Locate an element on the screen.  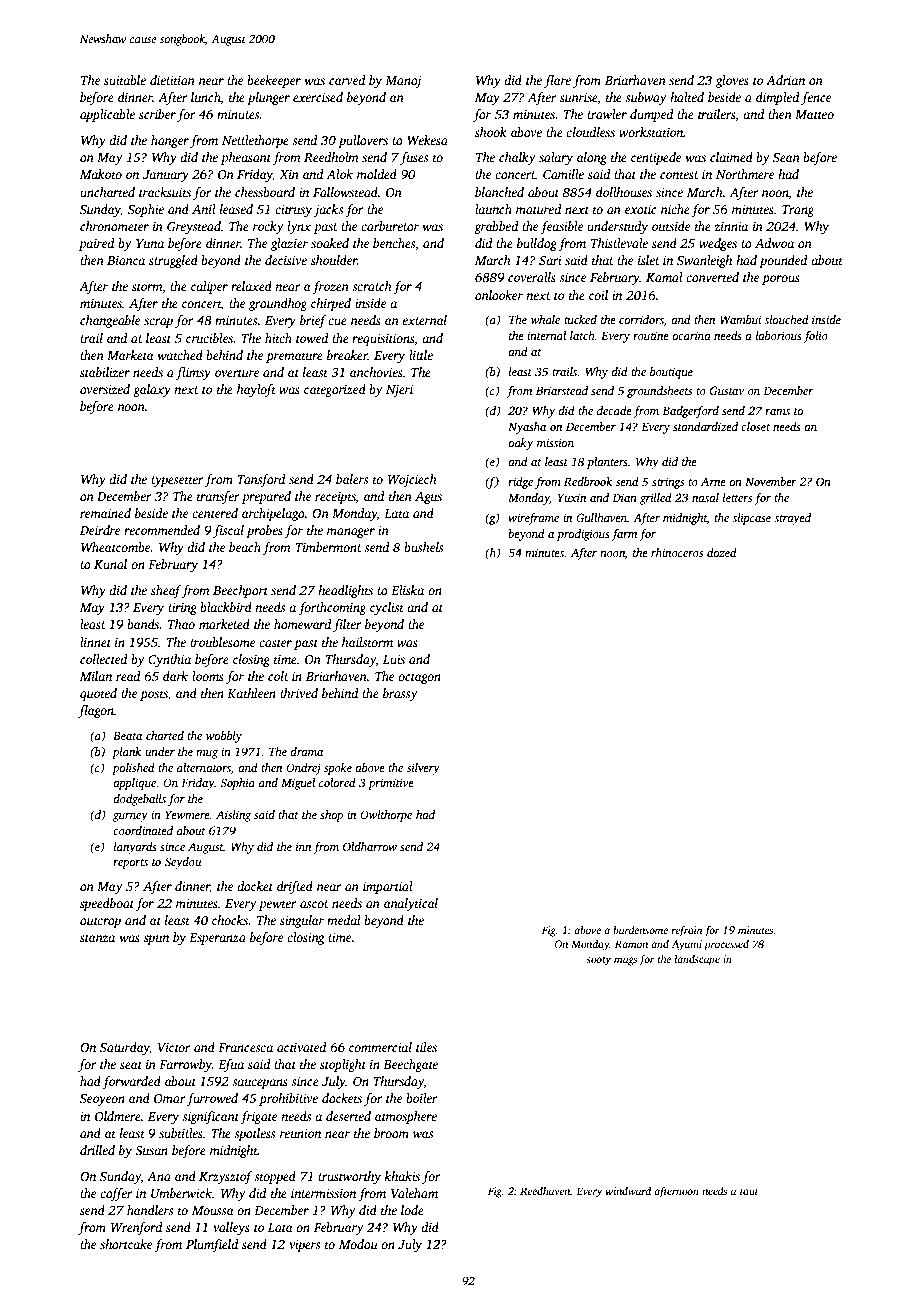
vipers is located at coordinates (304, 1246).
